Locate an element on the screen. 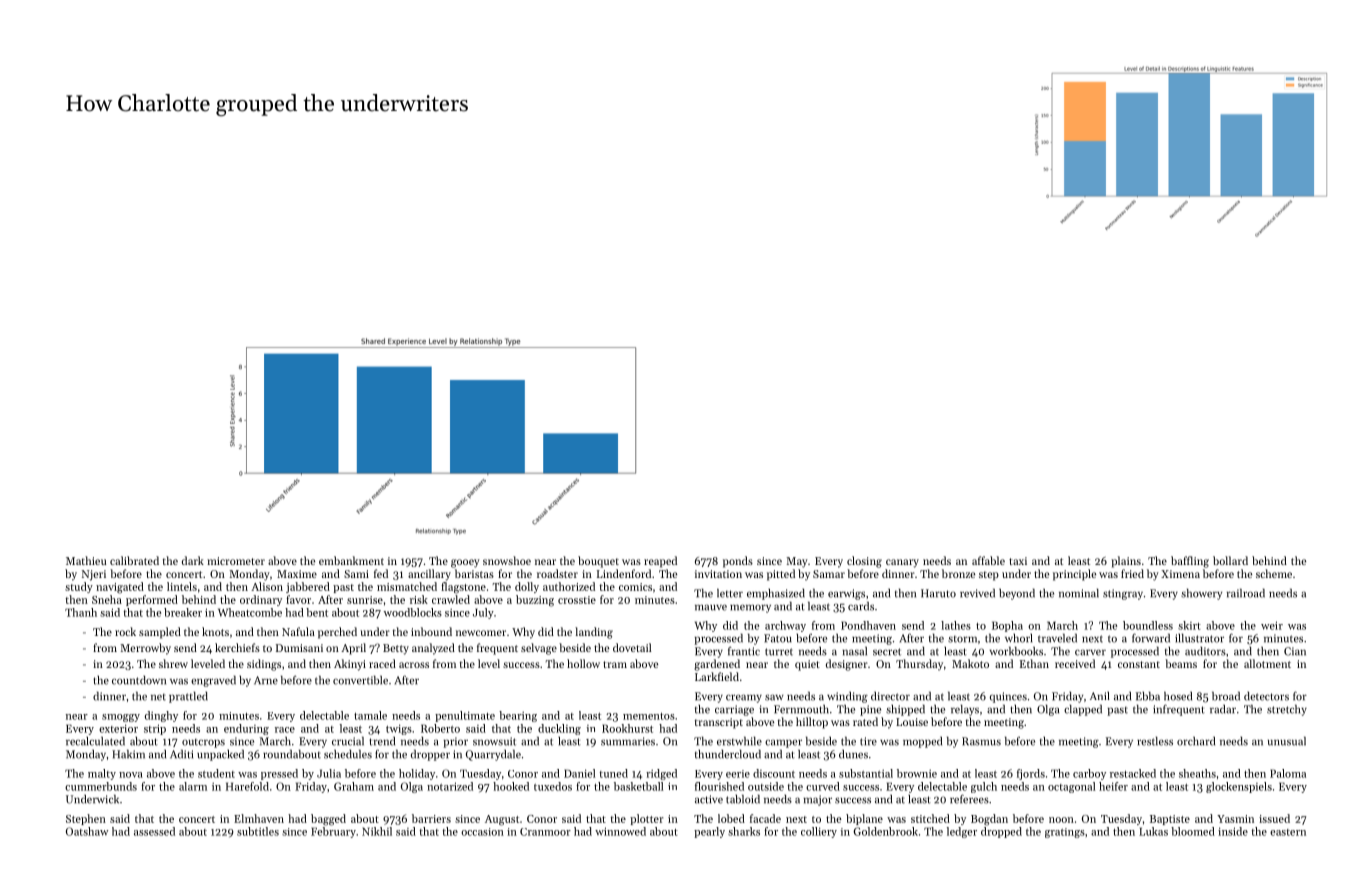  clapped is located at coordinates (1083, 710).
